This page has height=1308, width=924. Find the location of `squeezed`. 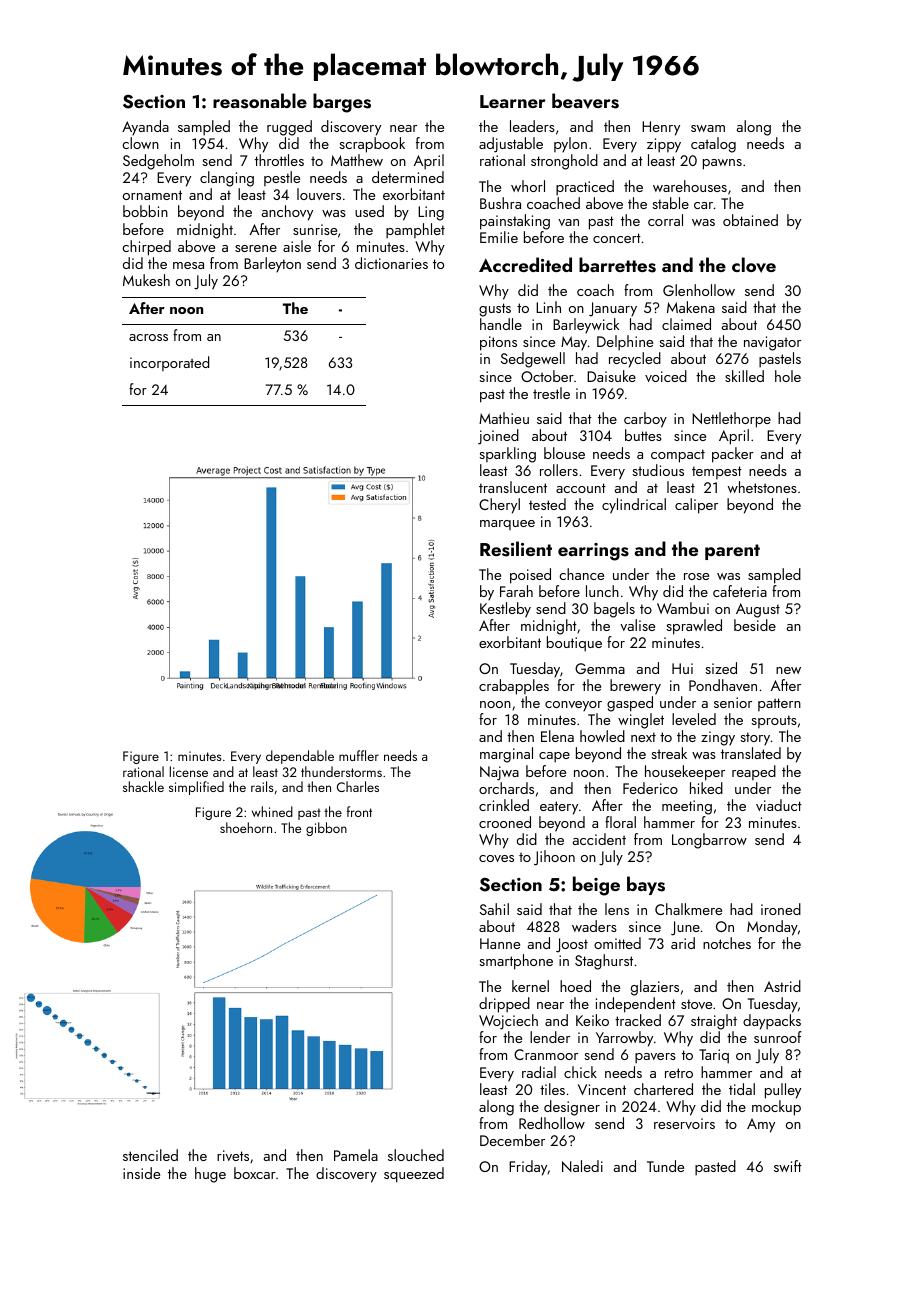

squeezed is located at coordinates (414, 1175).
